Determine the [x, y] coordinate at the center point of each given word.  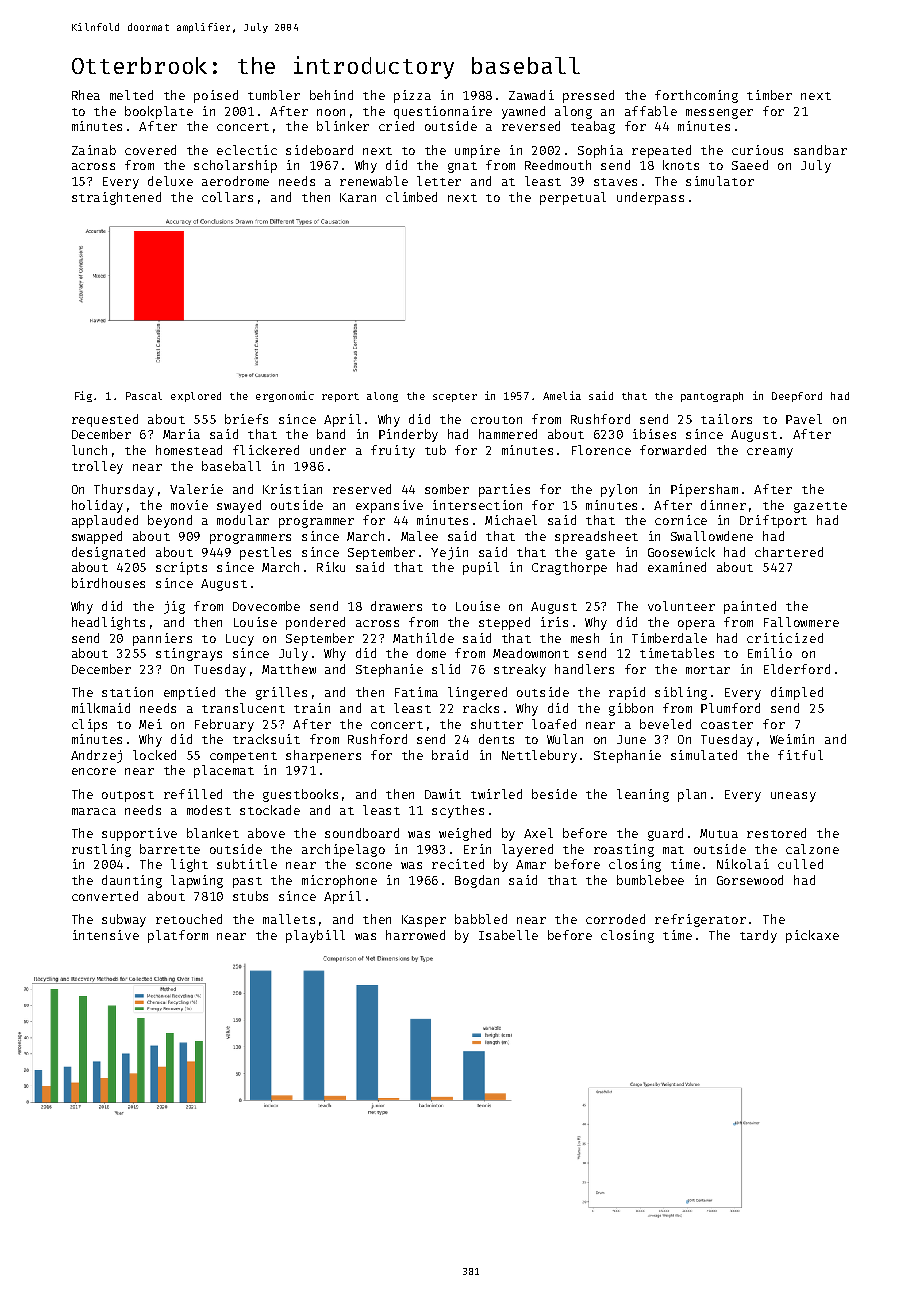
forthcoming [696, 96]
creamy [770, 453]
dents [496, 739]
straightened [116, 198]
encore [94, 771]
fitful [800, 755]
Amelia [562, 395]
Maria [181, 434]
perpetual [573, 198]
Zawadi [531, 95]
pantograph [712, 397]
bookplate [159, 112]
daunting [132, 881]
